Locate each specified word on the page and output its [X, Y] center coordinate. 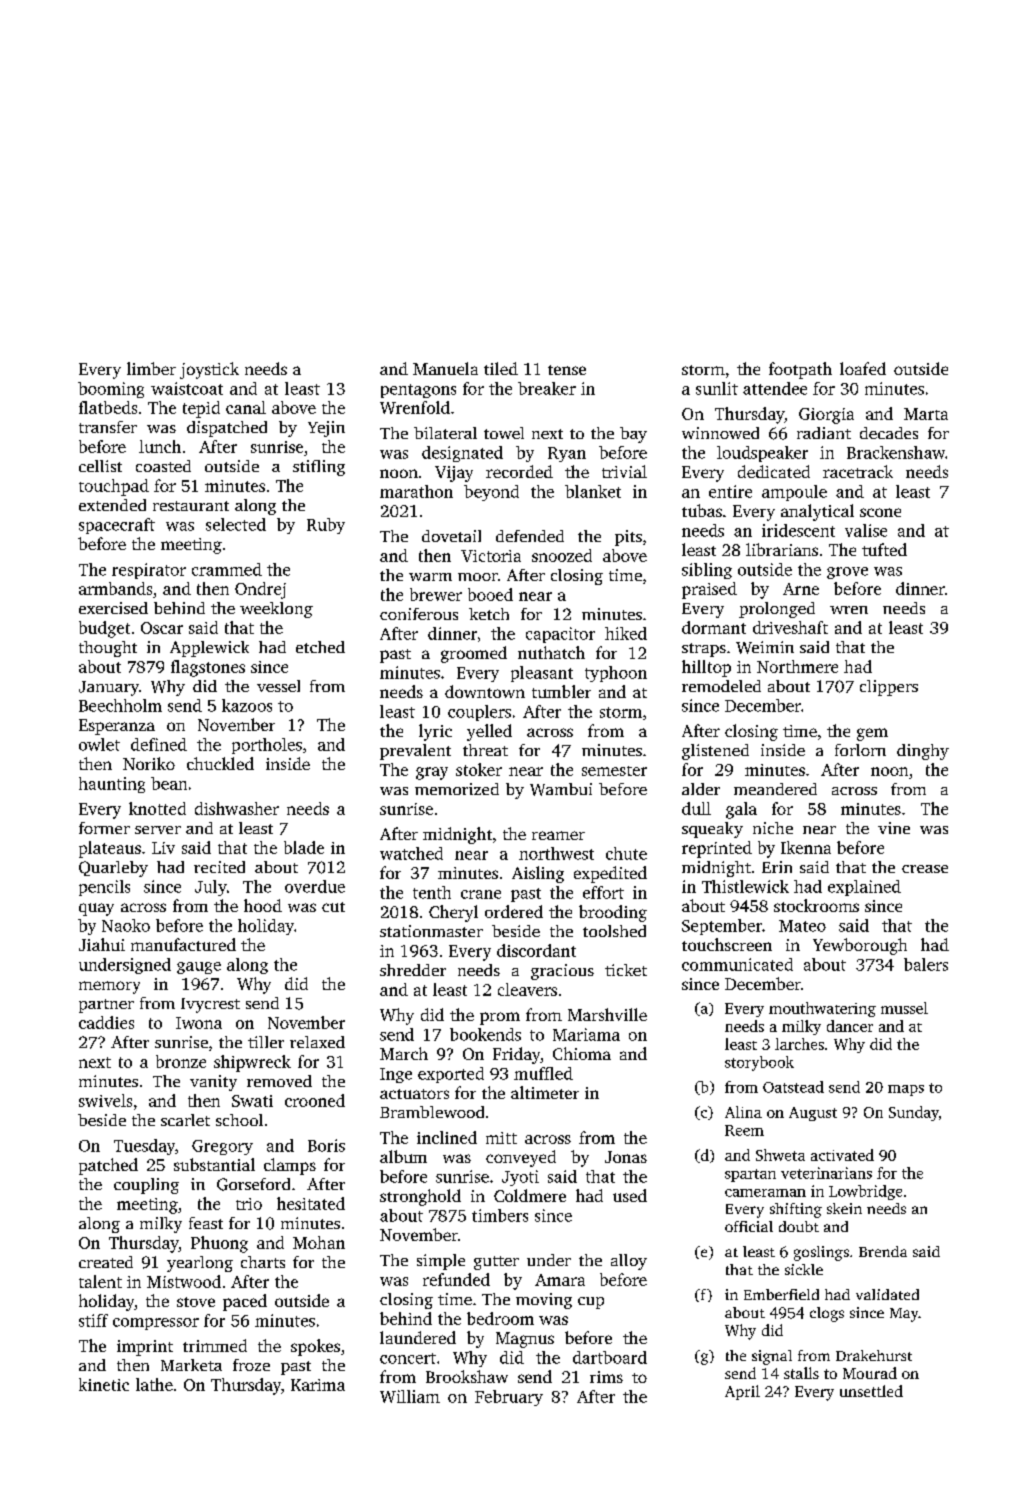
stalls [801, 1373]
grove [847, 573]
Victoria [491, 556]
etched [320, 647]
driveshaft [790, 627]
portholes [267, 746]
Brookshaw [467, 1376]
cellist [100, 466]
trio [249, 1204]
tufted [884, 549]
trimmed [215, 1345]
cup [591, 1303]
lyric [435, 732]
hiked [626, 633]
